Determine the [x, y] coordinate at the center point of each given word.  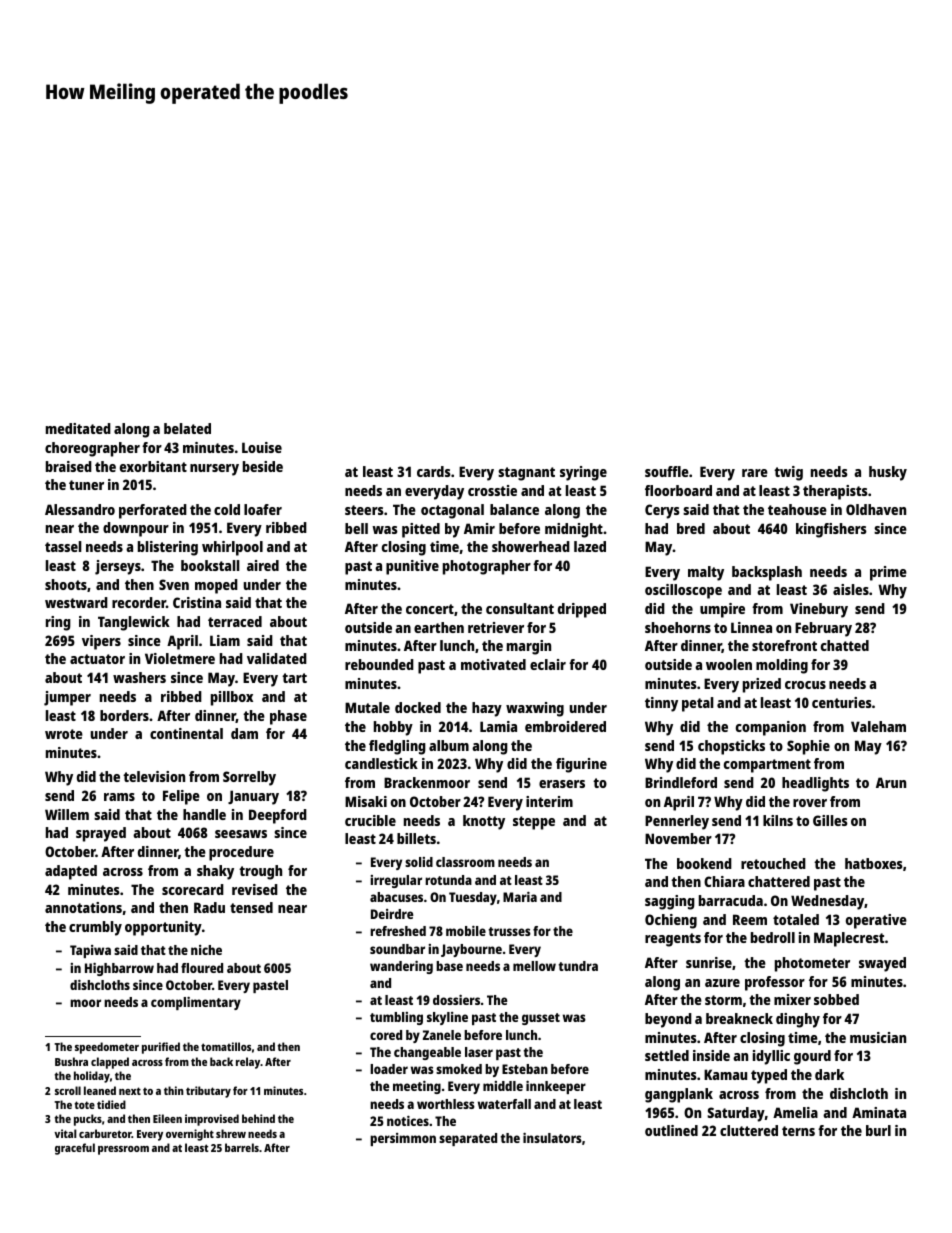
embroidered [565, 726]
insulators [552, 1138]
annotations [83, 907]
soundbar [397, 949]
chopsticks [731, 747]
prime [888, 573]
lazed [590, 546]
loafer [263, 509]
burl [878, 1130]
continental [186, 733]
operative [876, 921]
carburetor [105, 1133]
